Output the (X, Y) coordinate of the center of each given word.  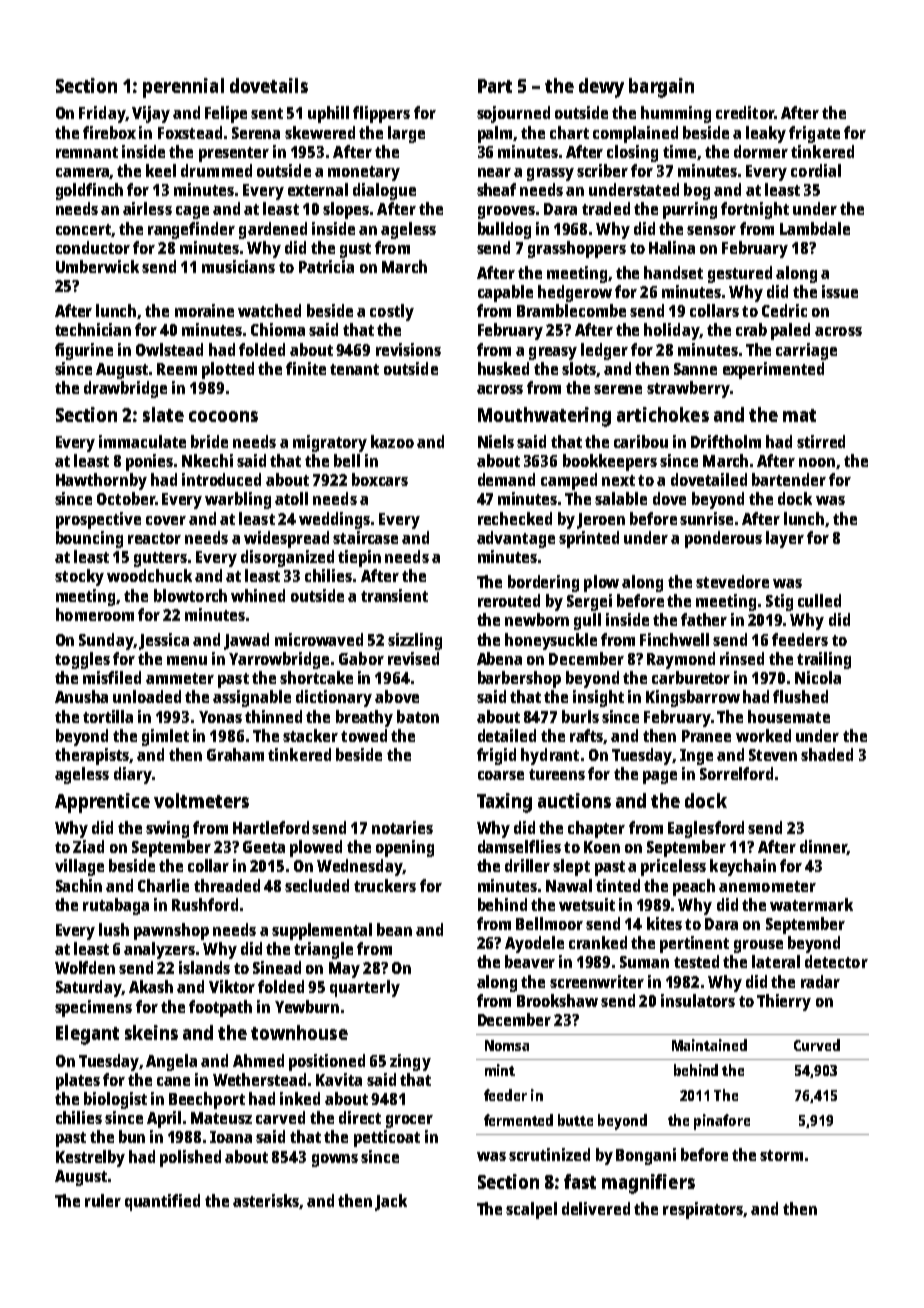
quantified (162, 1202)
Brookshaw (557, 1000)
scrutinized (549, 1154)
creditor (745, 112)
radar (820, 981)
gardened (273, 230)
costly (392, 312)
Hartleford (271, 827)
